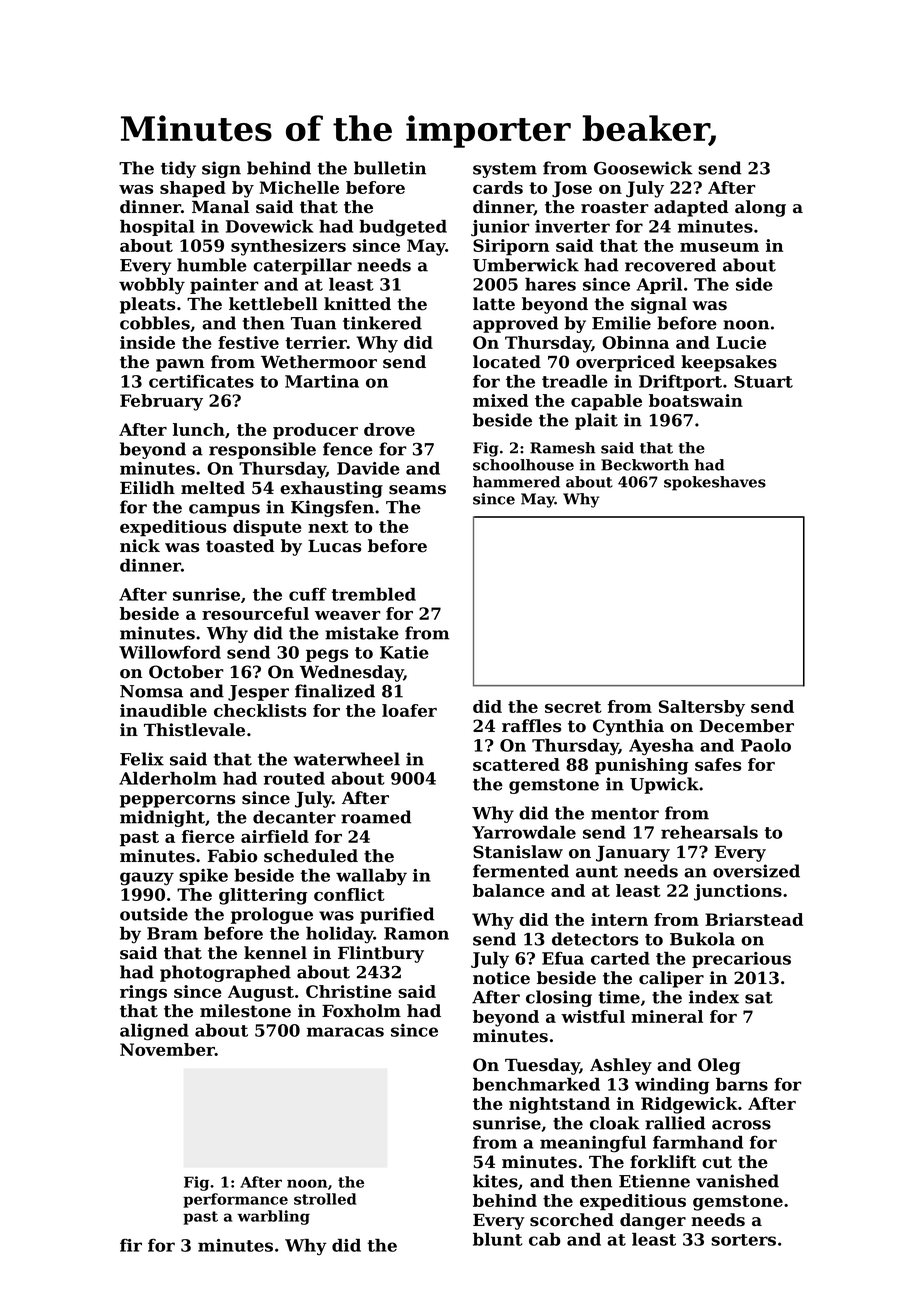  Describe the element at coordinates (743, 1240) in the document. I see `sorters` at that location.
